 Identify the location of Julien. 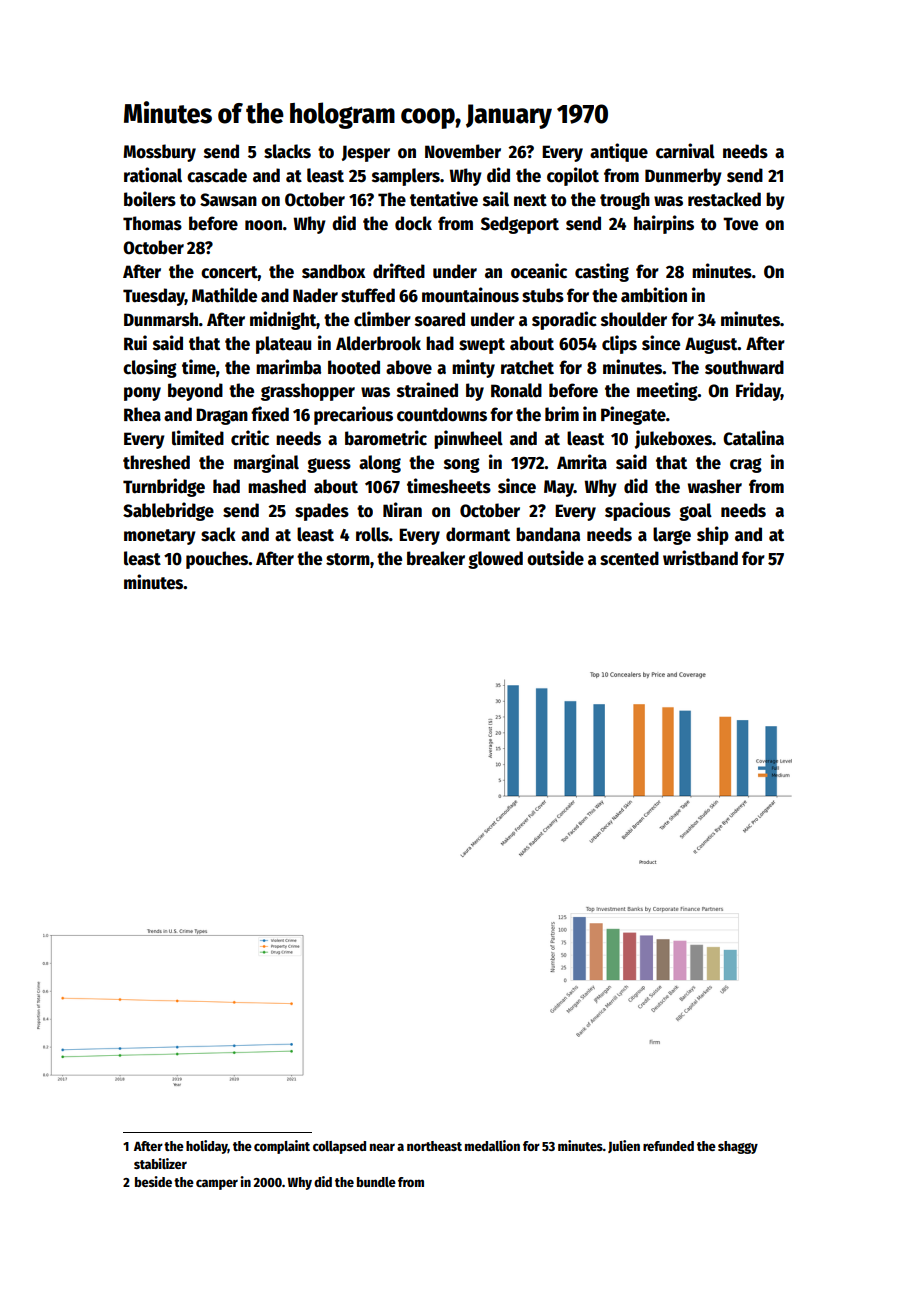
(624, 1146).
